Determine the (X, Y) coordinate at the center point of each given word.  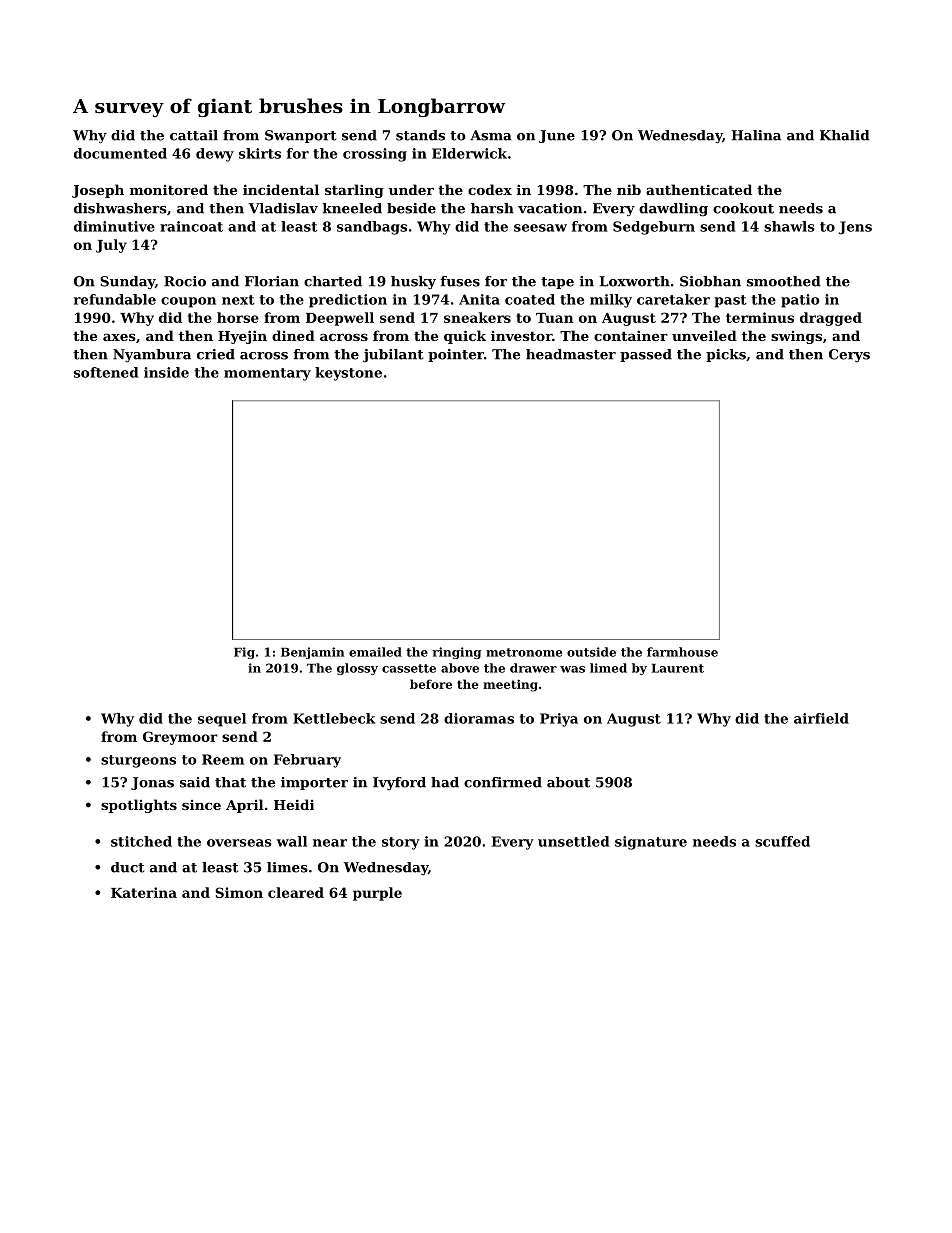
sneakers (477, 317)
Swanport (300, 136)
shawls (789, 226)
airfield (821, 718)
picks (726, 355)
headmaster (571, 354)
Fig (244, 653)
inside (166, 372)
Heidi (294, 804)
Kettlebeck (334, 718)
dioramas (479, 718)
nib (629, 189)
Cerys (849, 355)
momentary (267, 374)
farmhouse (682, 652)
